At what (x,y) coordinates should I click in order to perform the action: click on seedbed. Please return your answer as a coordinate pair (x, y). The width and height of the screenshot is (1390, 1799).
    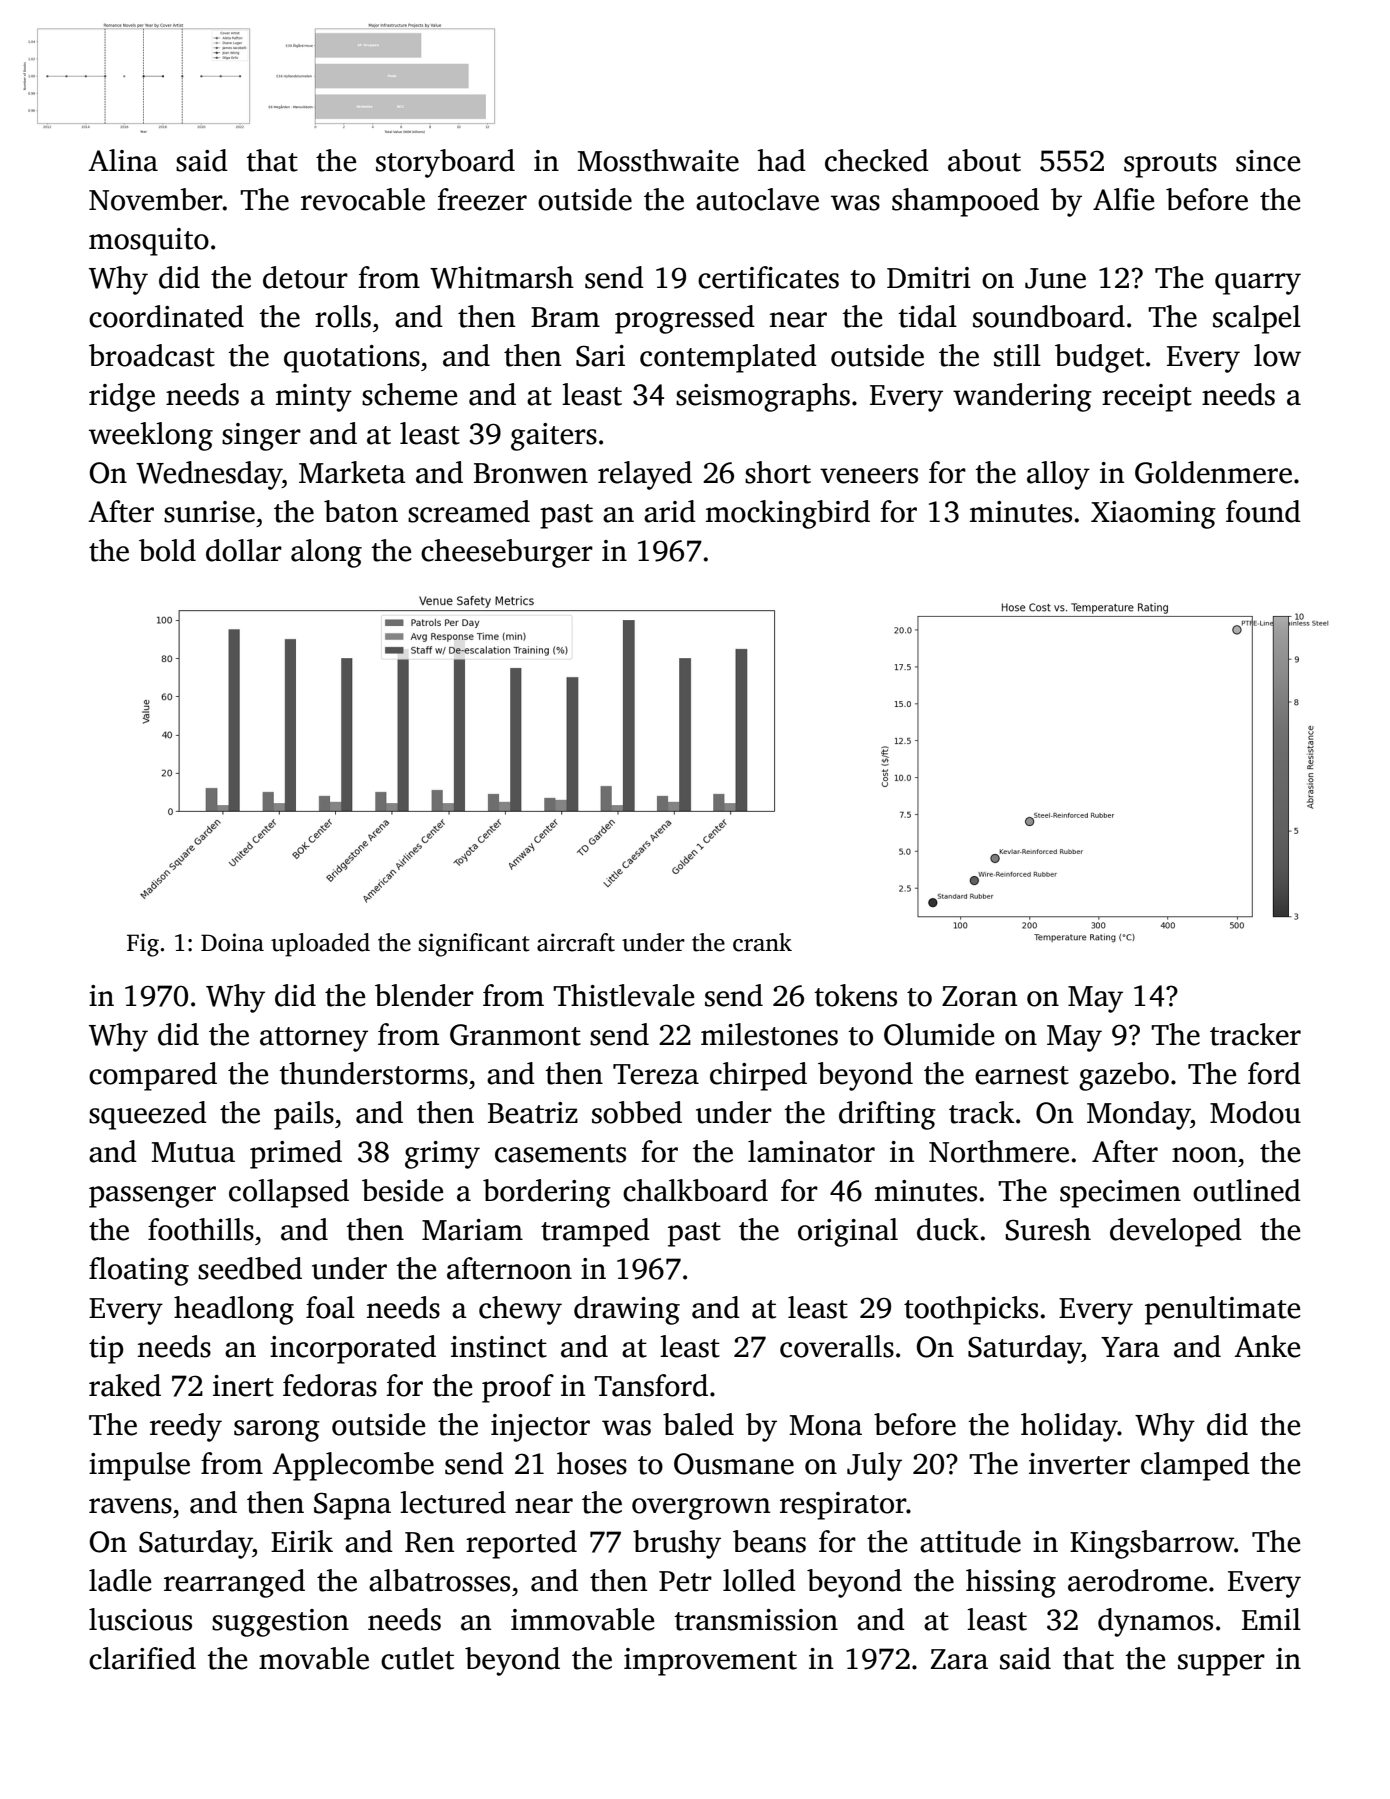
    Looking at the image, I should click on (250, 1268).
